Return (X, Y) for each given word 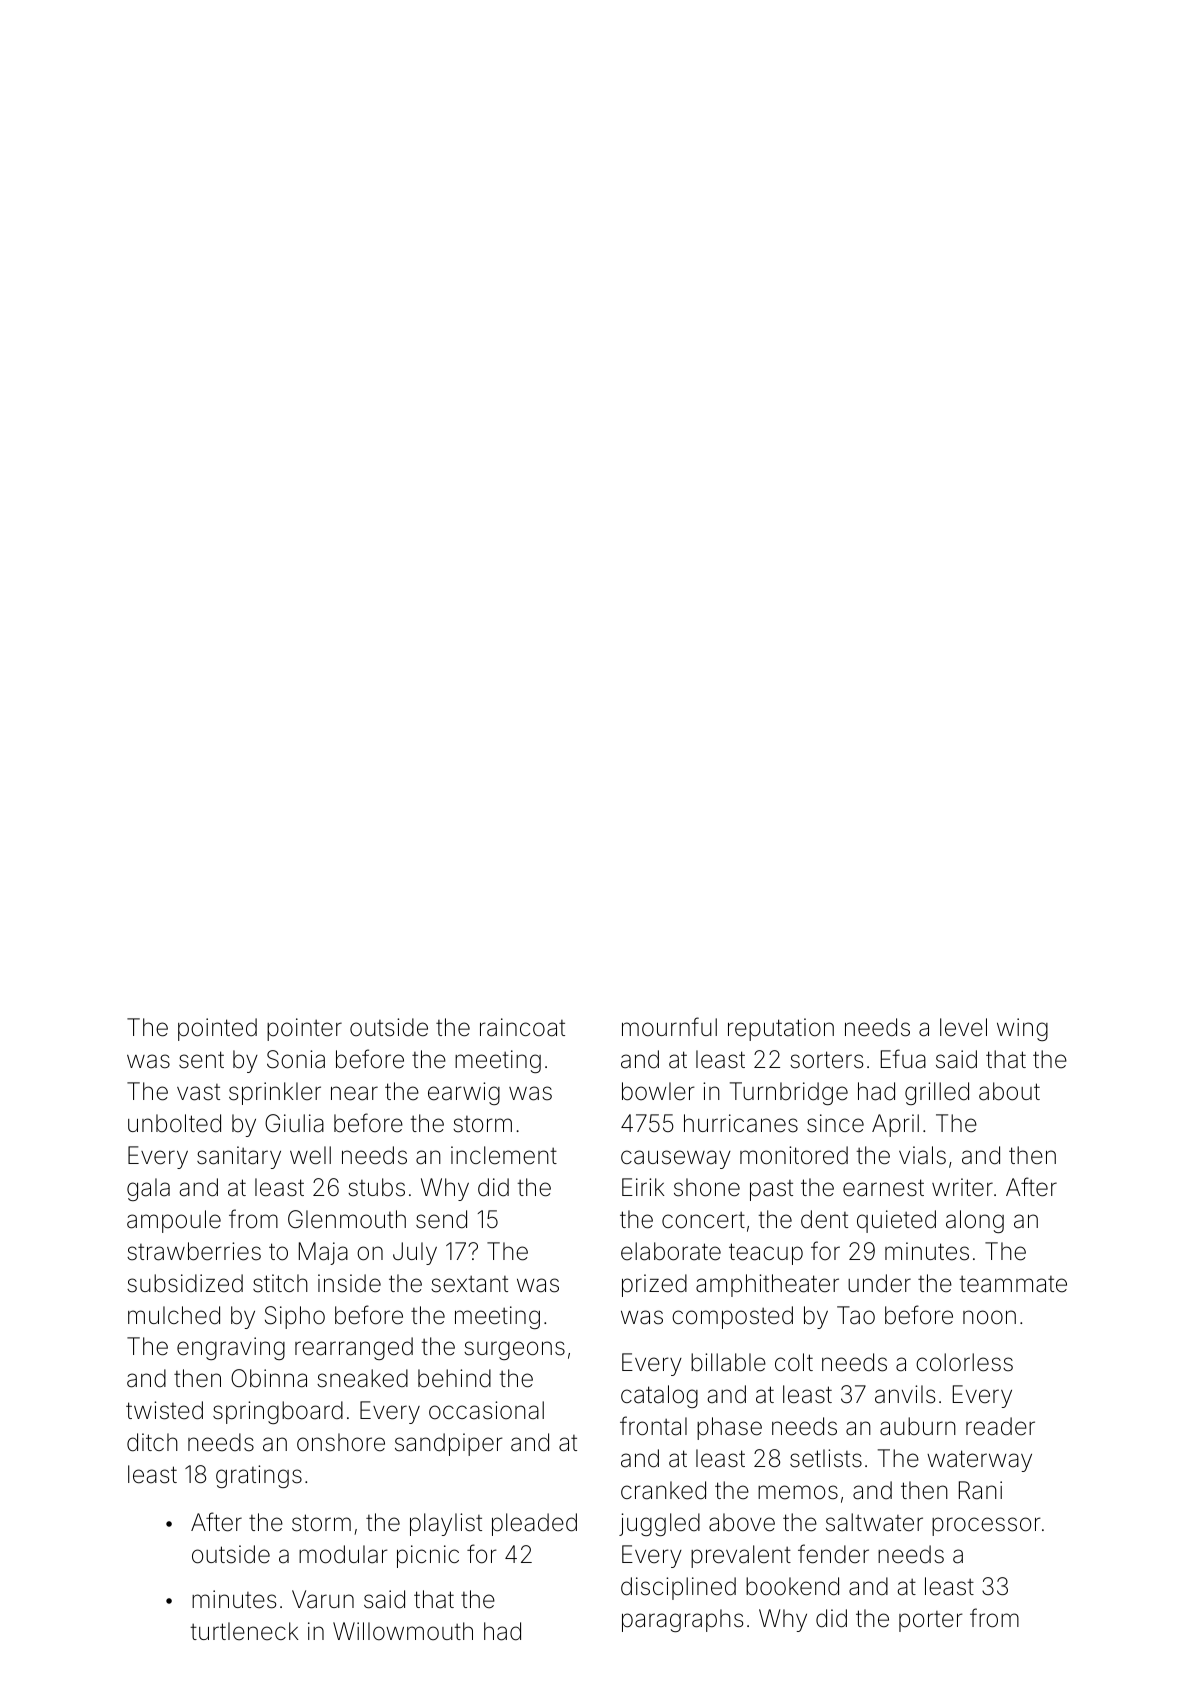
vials (922, 1155)
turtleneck (244, 1631)
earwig (464, 1093)
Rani (980, 1490)
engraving (231, 1348)
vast (198, 1092)
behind (454, 1378)
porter (931, 1621)
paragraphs (682, 1620)
